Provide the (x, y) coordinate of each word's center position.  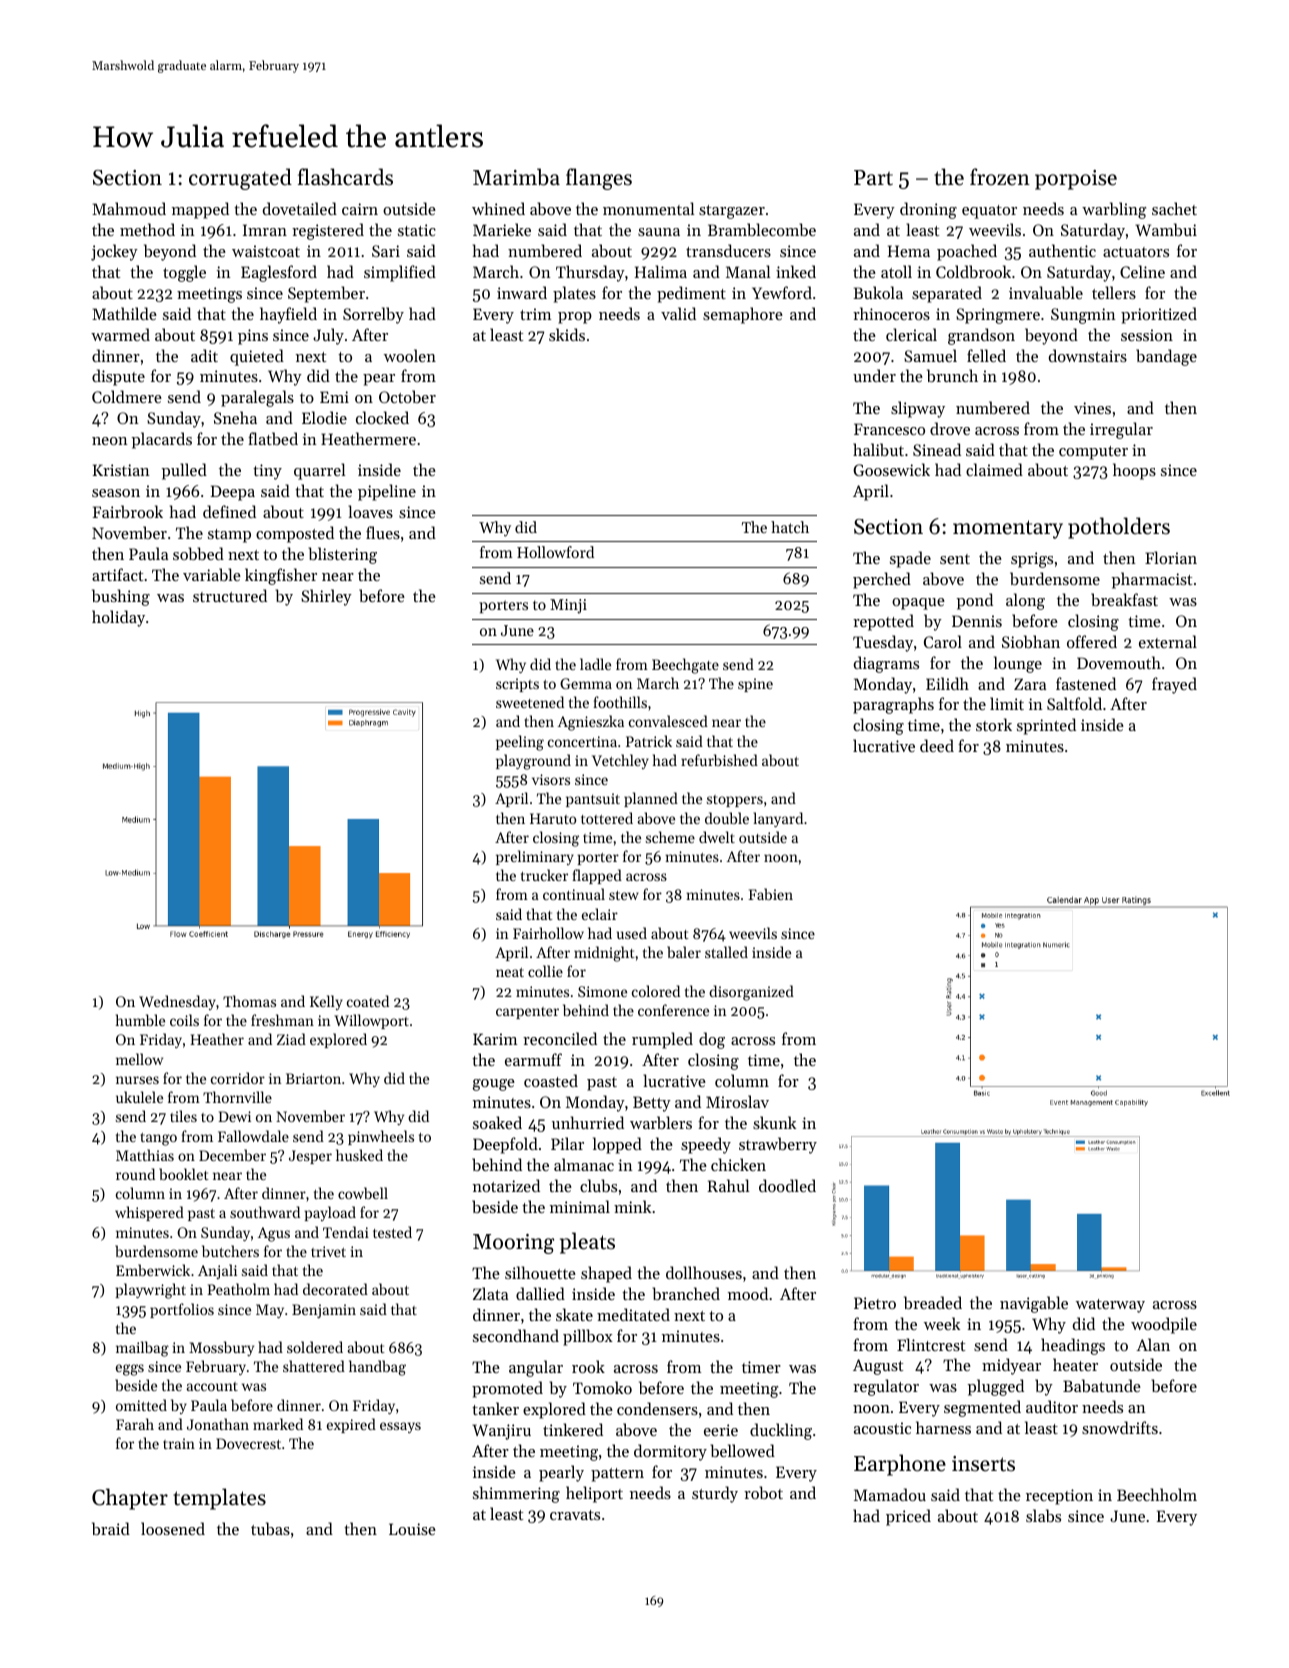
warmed (120, 334)
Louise (412, 1529)
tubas (270, 1528)
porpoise (1076, 180)
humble (140, 1020)
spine (755, 685)
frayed (1174, 685)
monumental (648, 208)
